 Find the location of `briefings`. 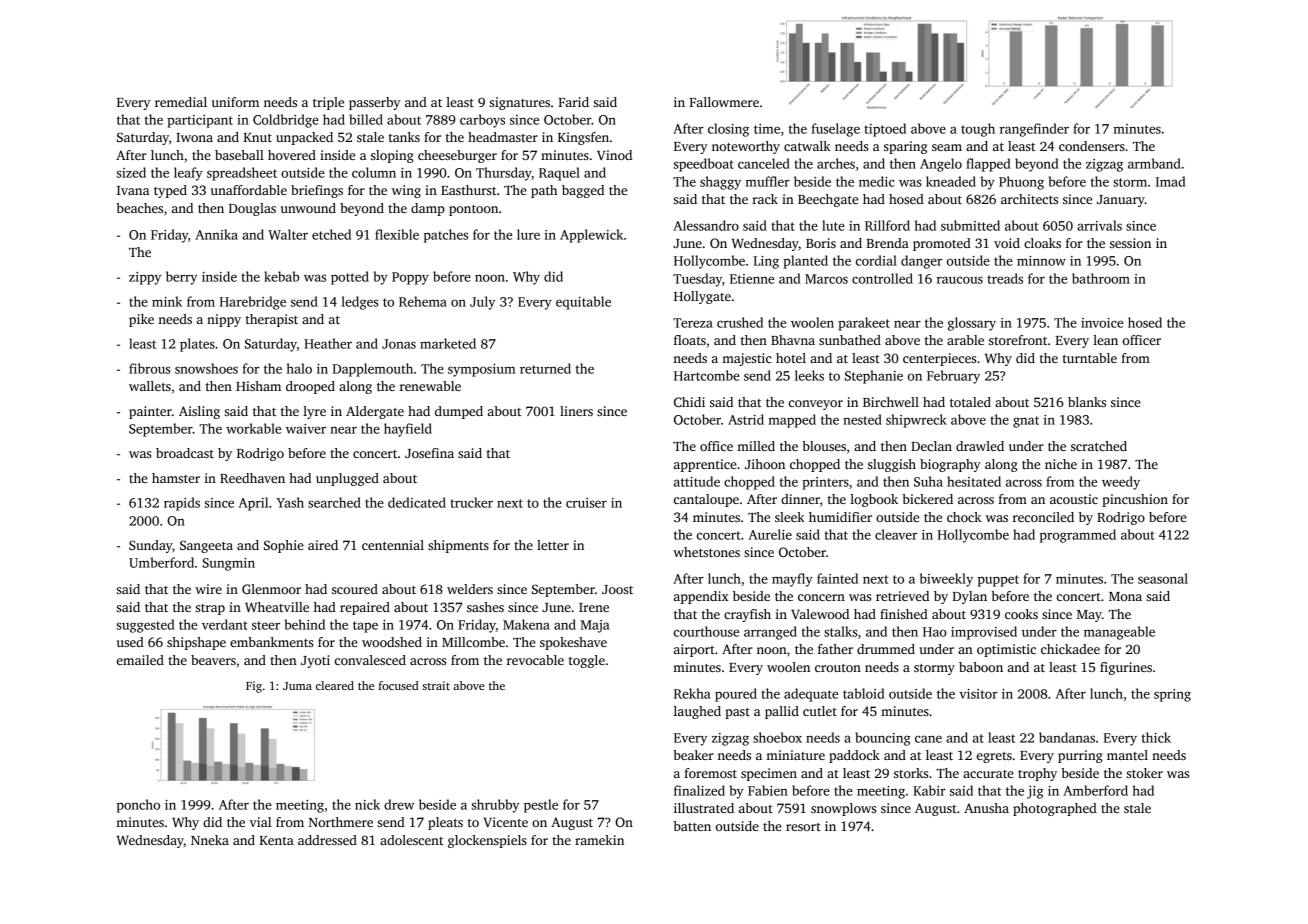

briefings is located at coordinates (317, 191).
